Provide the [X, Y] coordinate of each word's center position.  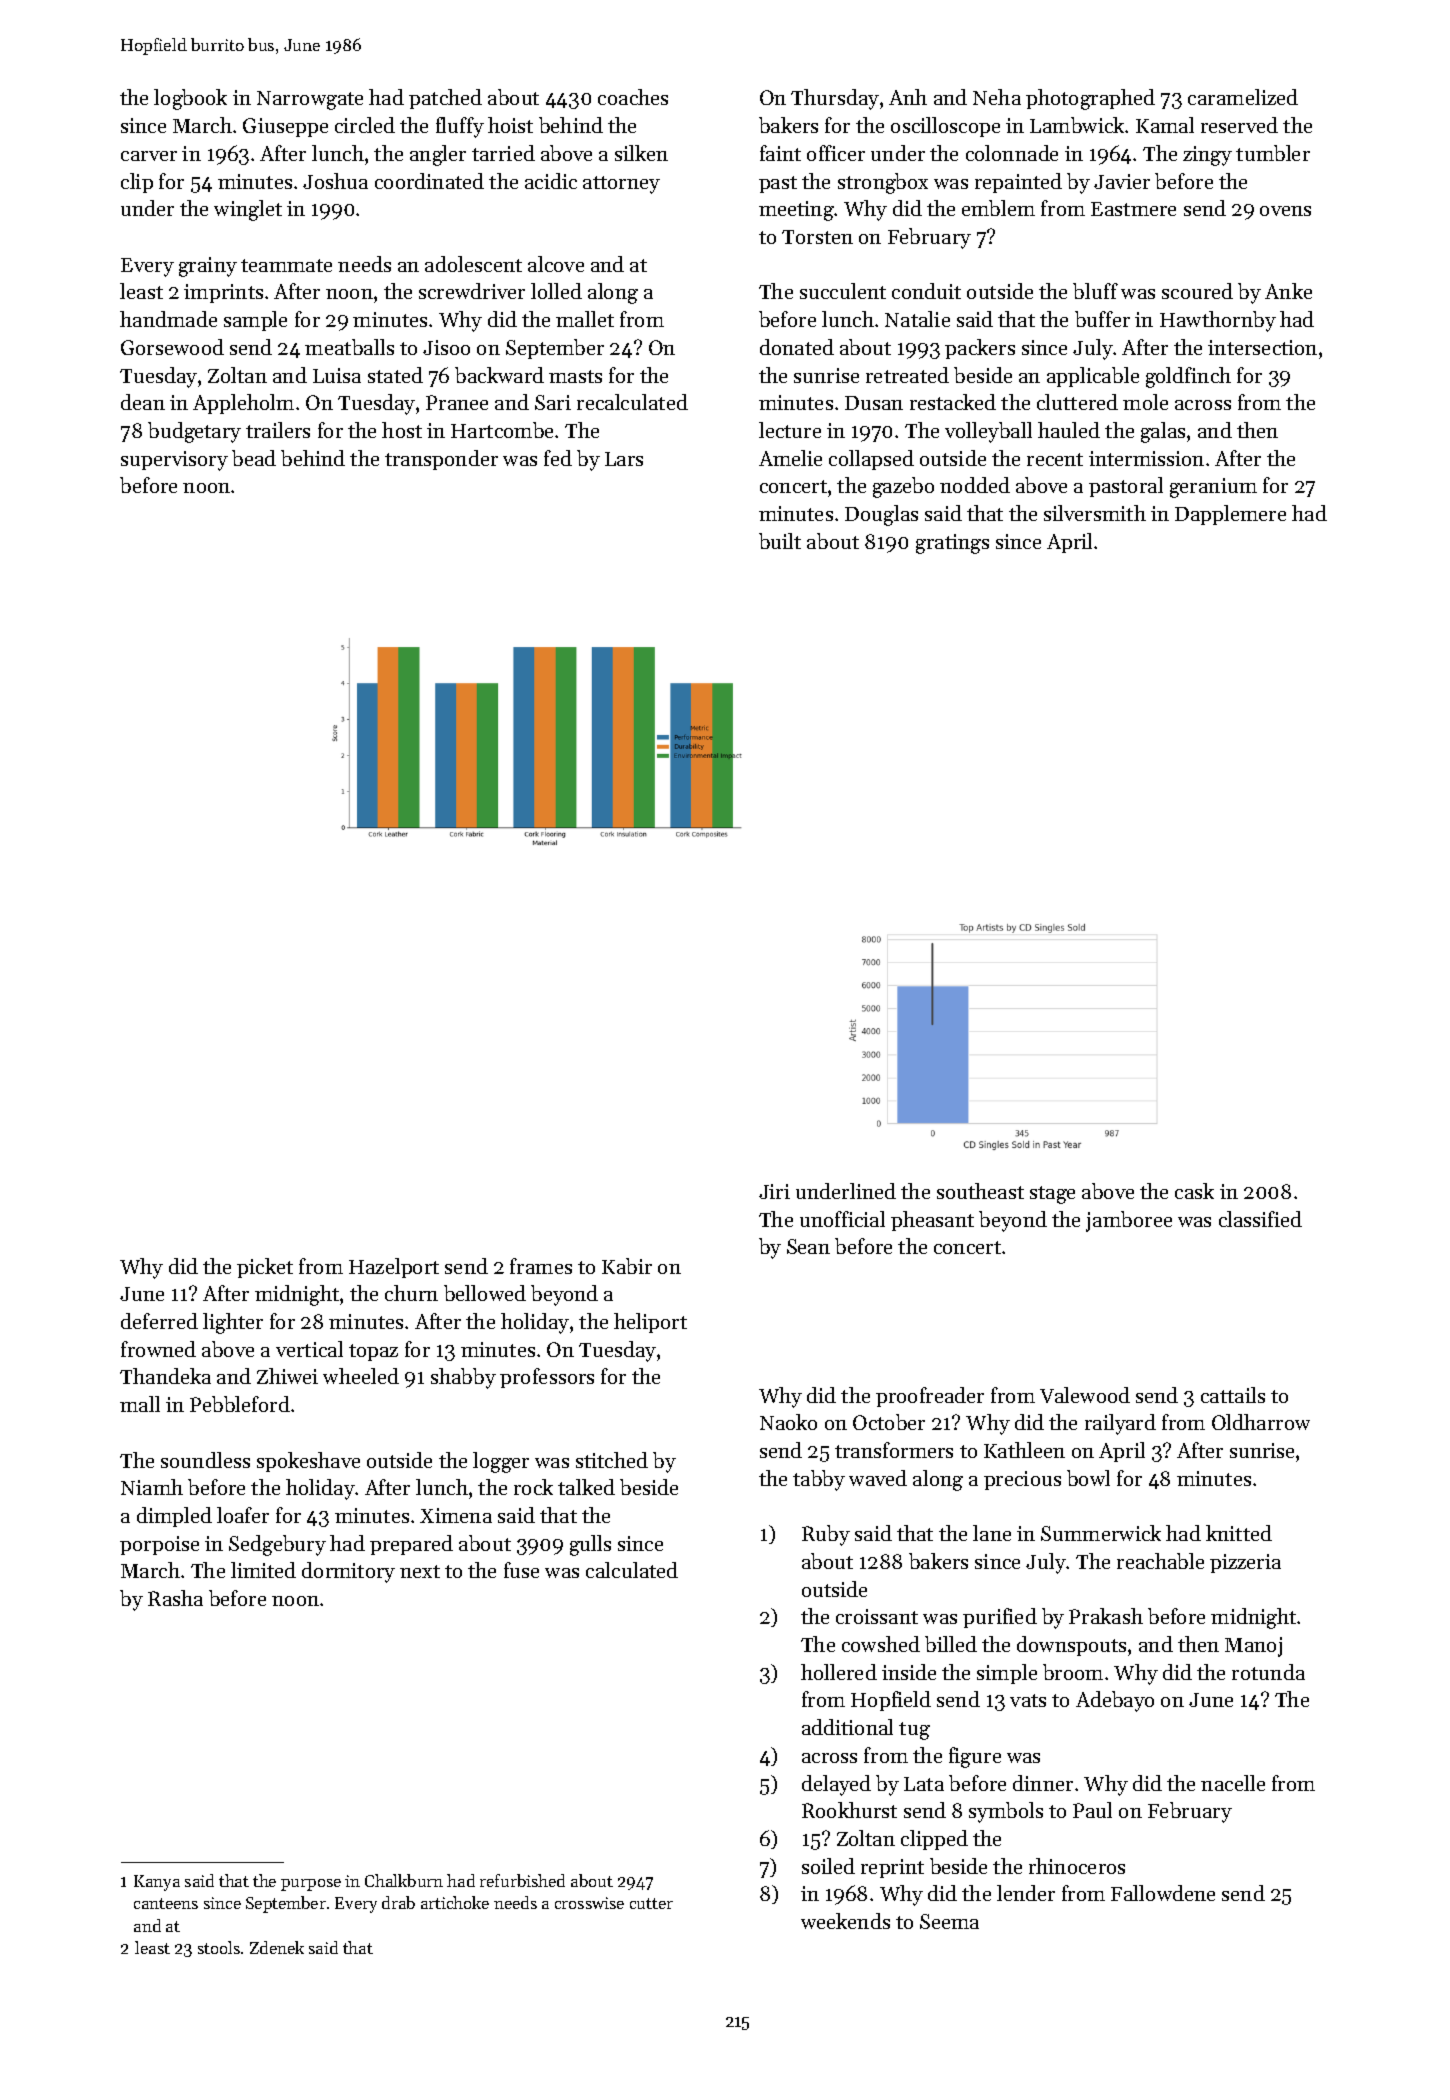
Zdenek [277, 1947]
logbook [190, 99]
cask [1194, 1191]
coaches [633, 97]
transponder [441, 460]
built [780, 541]
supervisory [174, 461]
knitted [1239, 1533]
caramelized [1243, 97]
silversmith [1095, 513]
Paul [1092, 1810]
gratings [952, 544]
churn [411, 1293]
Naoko [788, 1422]
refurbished [522, 1880]
